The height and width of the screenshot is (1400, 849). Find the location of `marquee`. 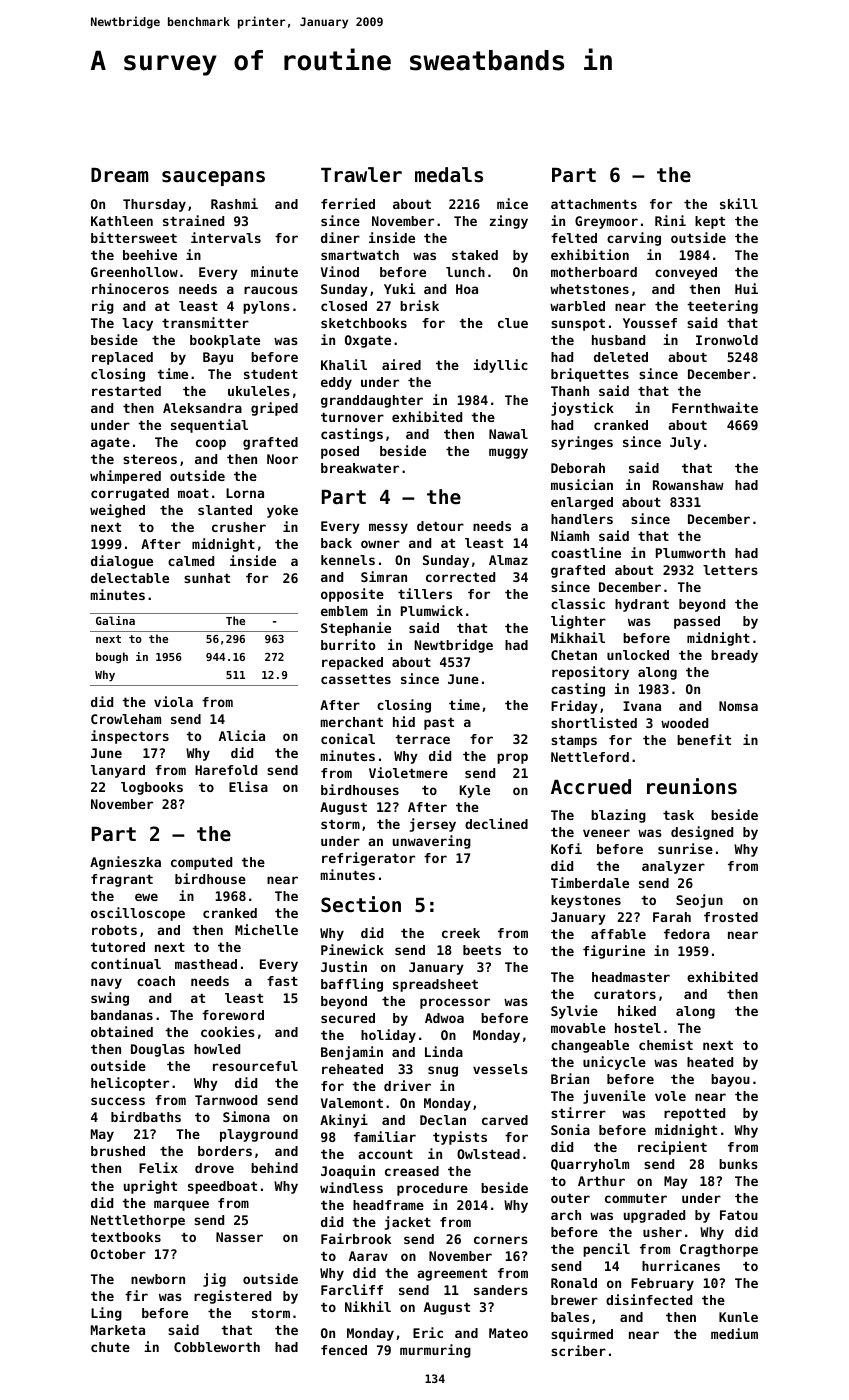

marquee is located at coordinates (181, 1205).
